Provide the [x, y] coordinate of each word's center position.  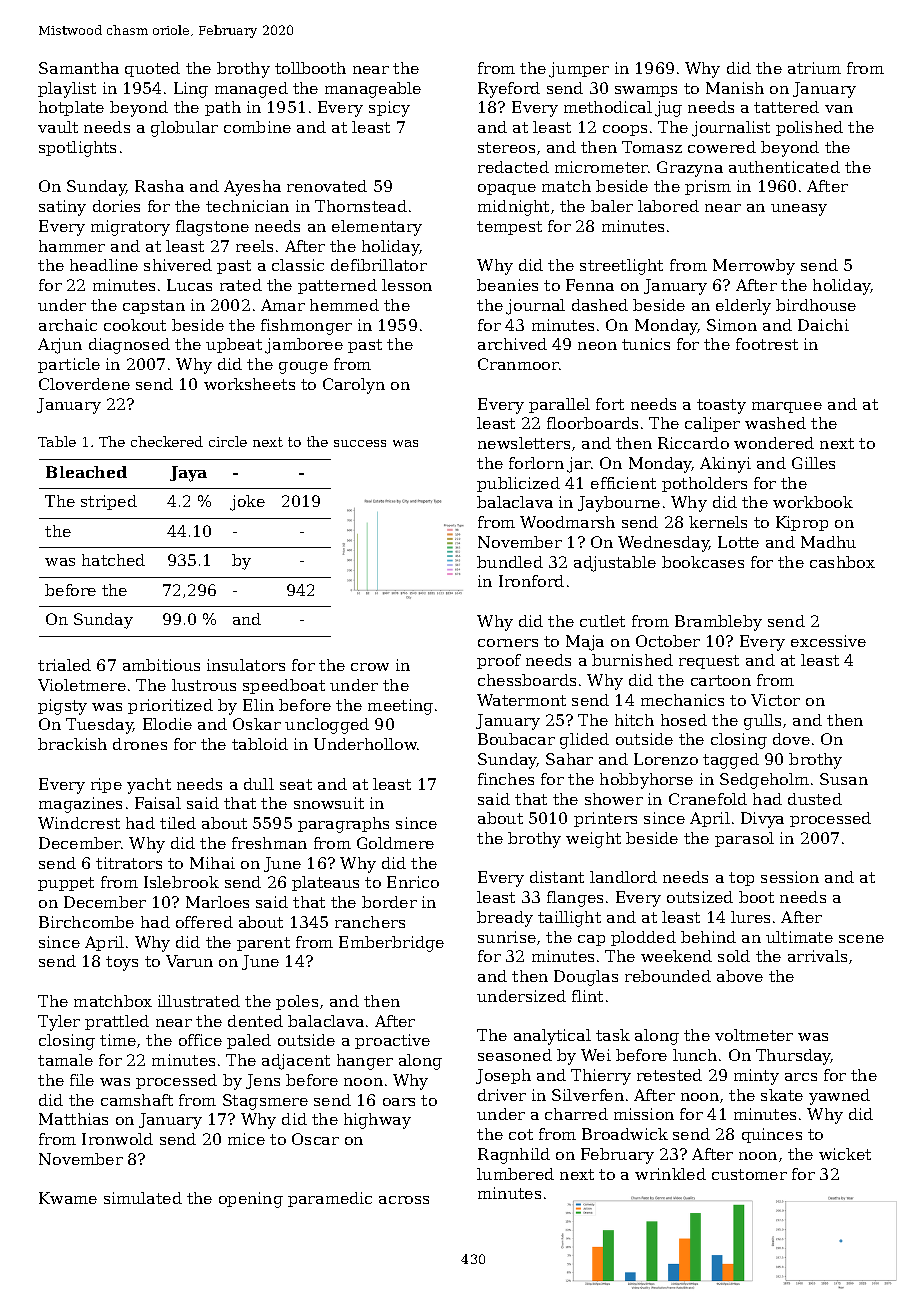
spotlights [77, 149]
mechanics [682, 700]
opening [251, 1200]
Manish [735, 88]
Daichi [823, 325]
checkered [167, 441]
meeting [400, 707]
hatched [113, 560]
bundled [510, 562]
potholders [704, 484]
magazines [80, 805]
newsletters [524, 443]
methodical [608, 107]
